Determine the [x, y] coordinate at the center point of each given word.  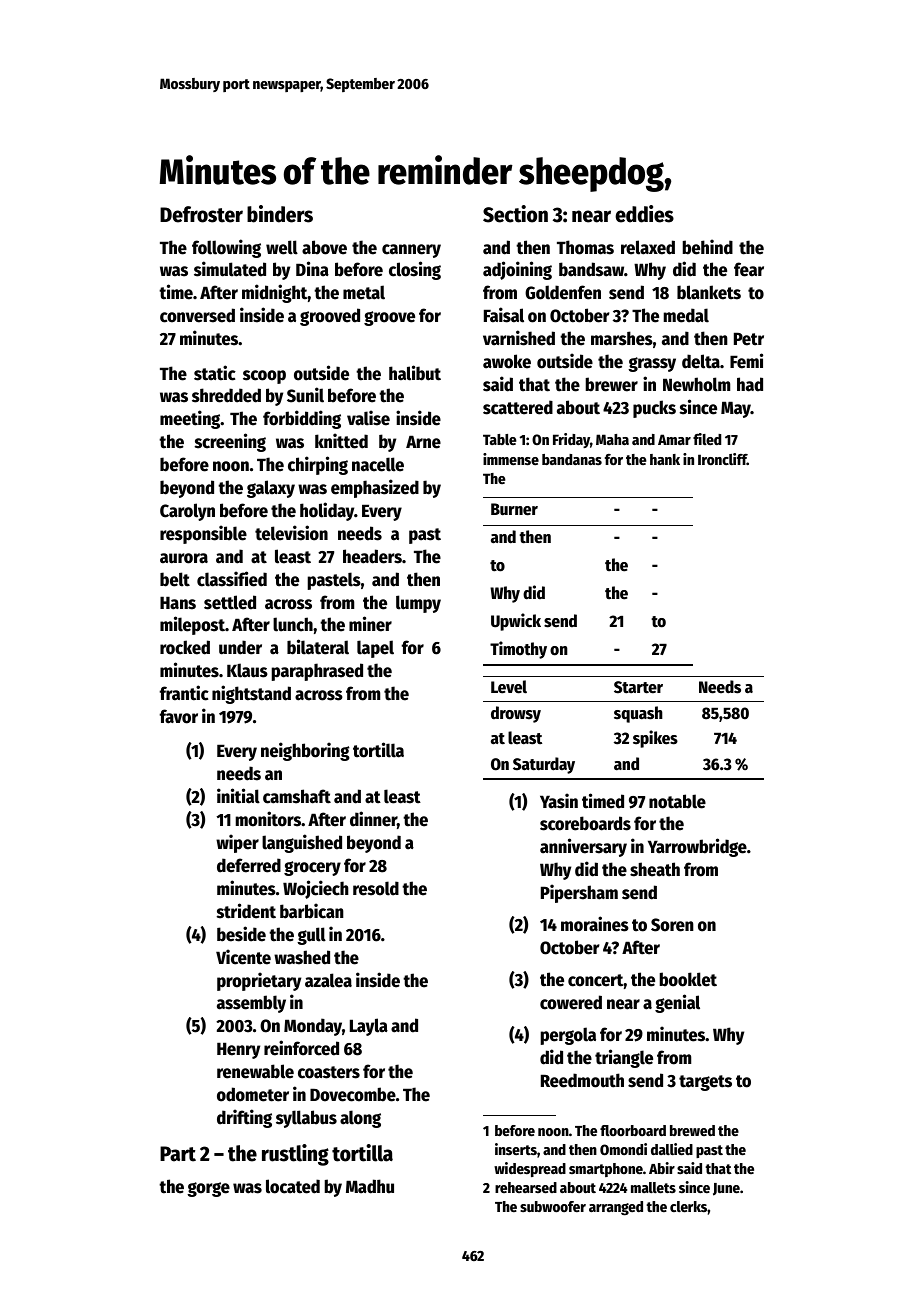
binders [280, 214]
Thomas [585, 247]
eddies [644, 214]
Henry [238, 1050]
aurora [184, 558]
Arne [423, 442]
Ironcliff [722, 459]
